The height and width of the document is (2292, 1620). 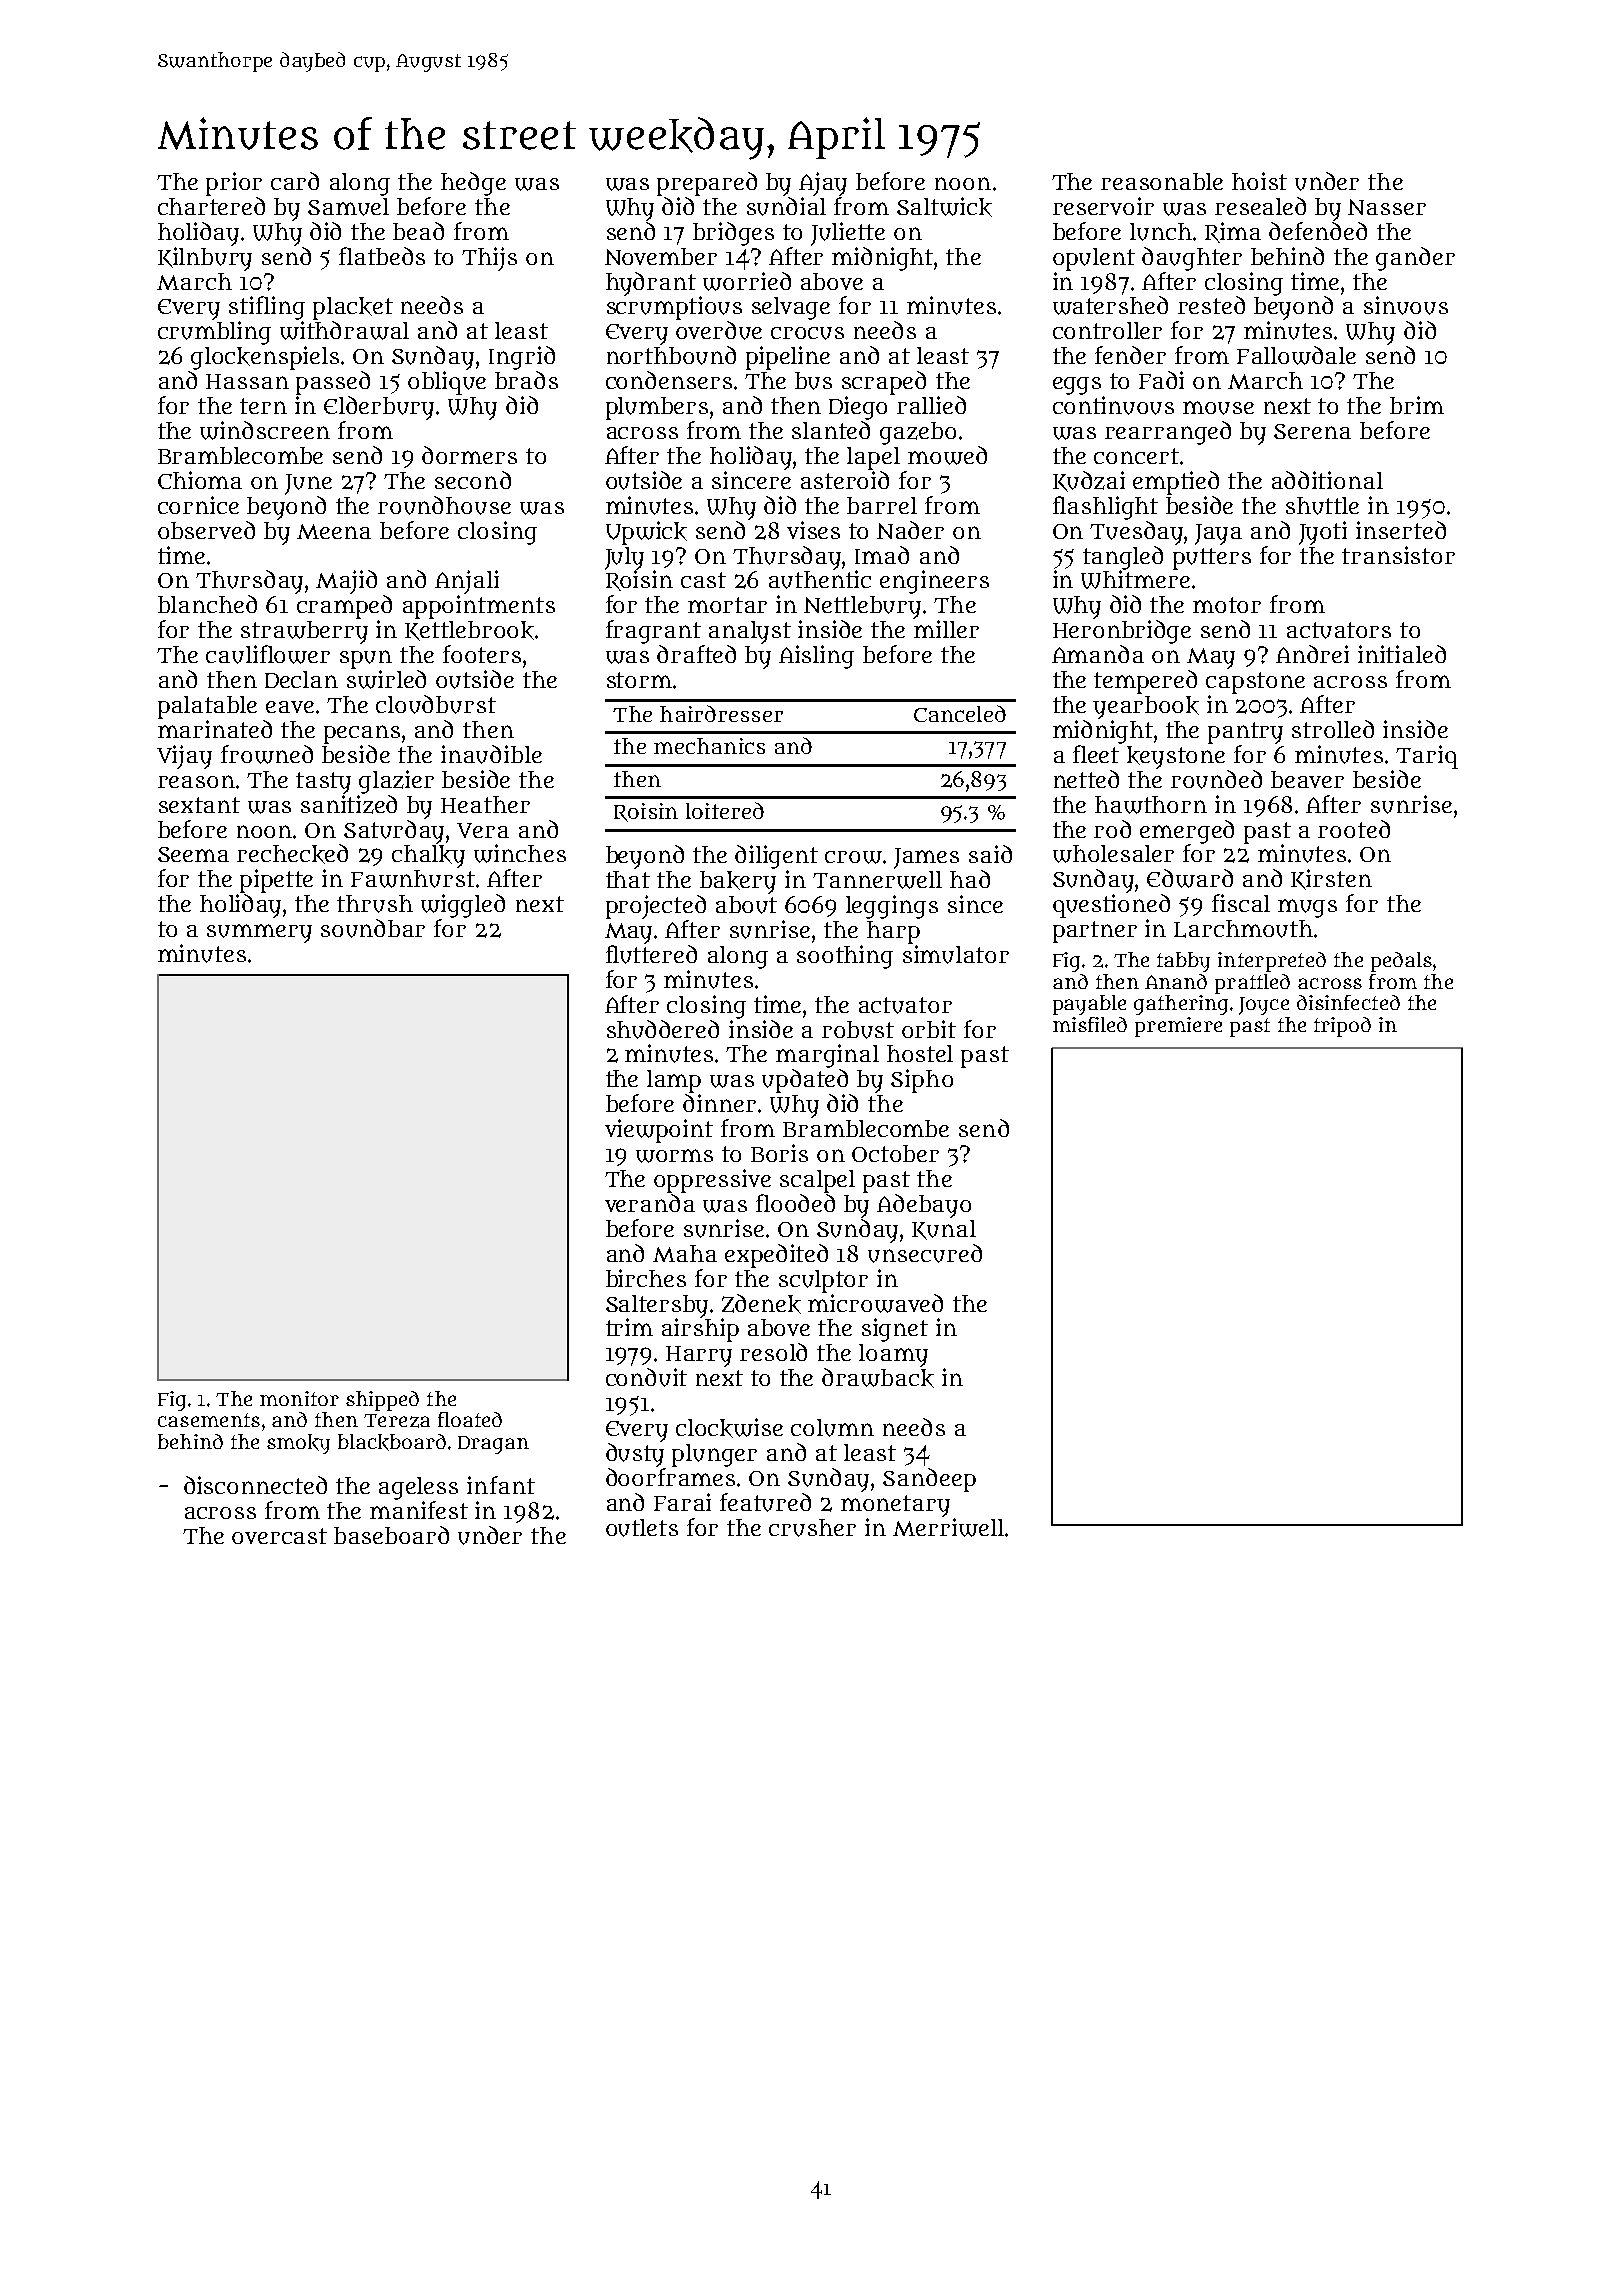 I want to click on Merriwell, so click(x=948, y=1527).
